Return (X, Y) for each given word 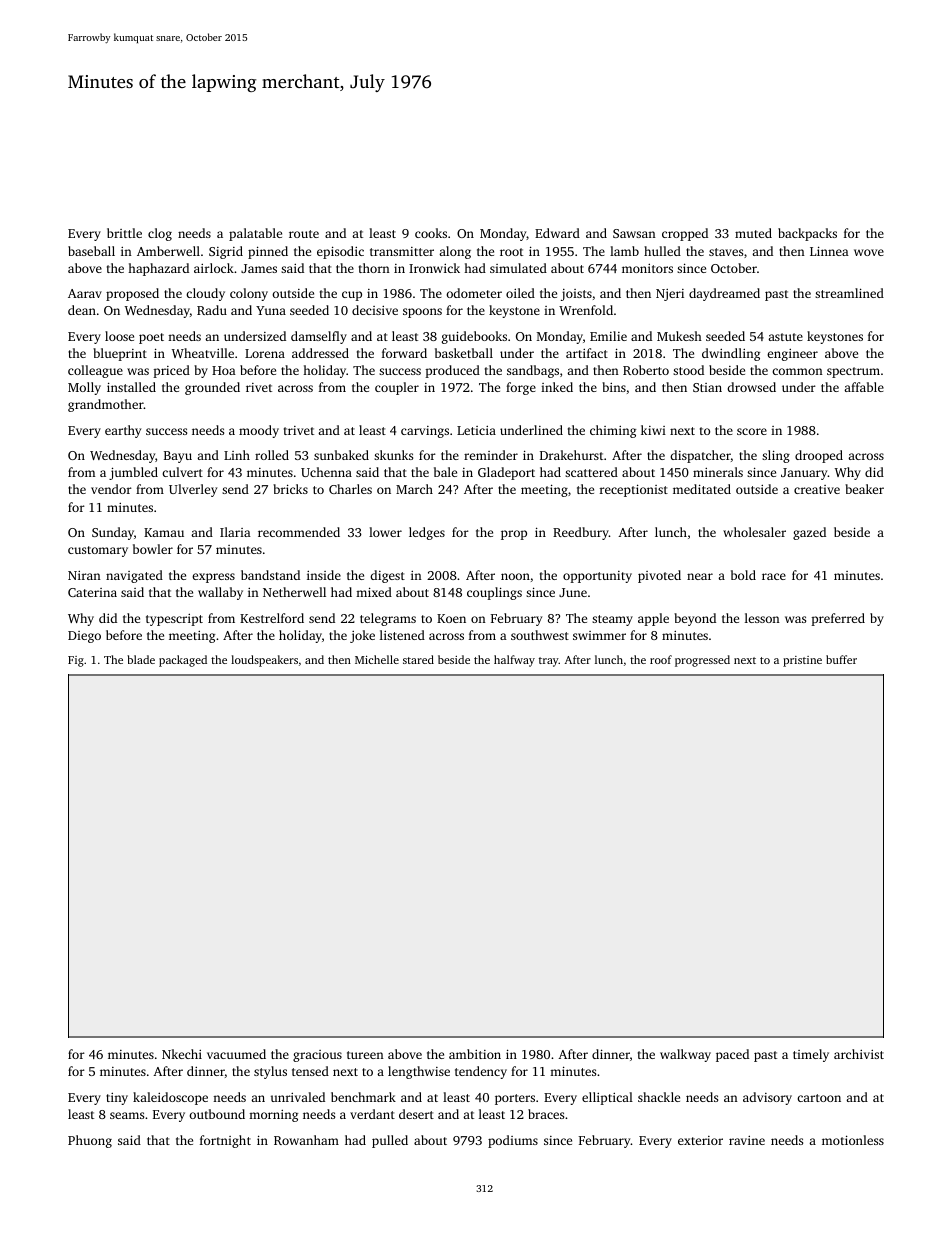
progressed (702, 661)
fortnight (225, 1141)
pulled (390, 1141)
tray (549, 662)
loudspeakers (264, 661)
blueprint (120, 354)
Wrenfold (586, 310)
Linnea (829, 251)
